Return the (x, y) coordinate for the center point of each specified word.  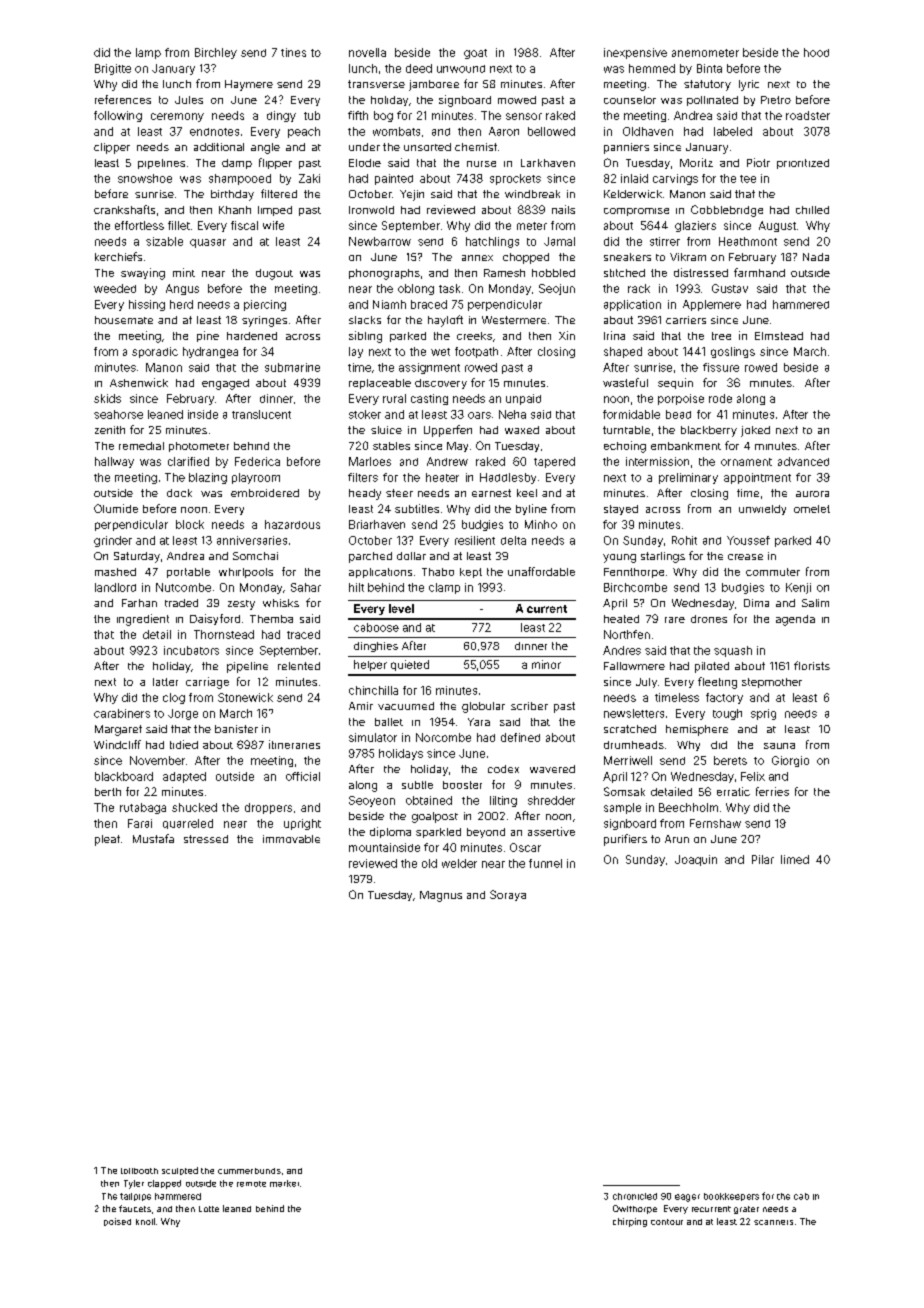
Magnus (441, 896)
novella (367, 52)
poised (117, 1222)
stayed (621, 510)
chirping (630, 1222)
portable (188, 573)
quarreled (188, 824)
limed (795, 859)
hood (816, 52)
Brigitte (113, 69)
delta (513, 540)
